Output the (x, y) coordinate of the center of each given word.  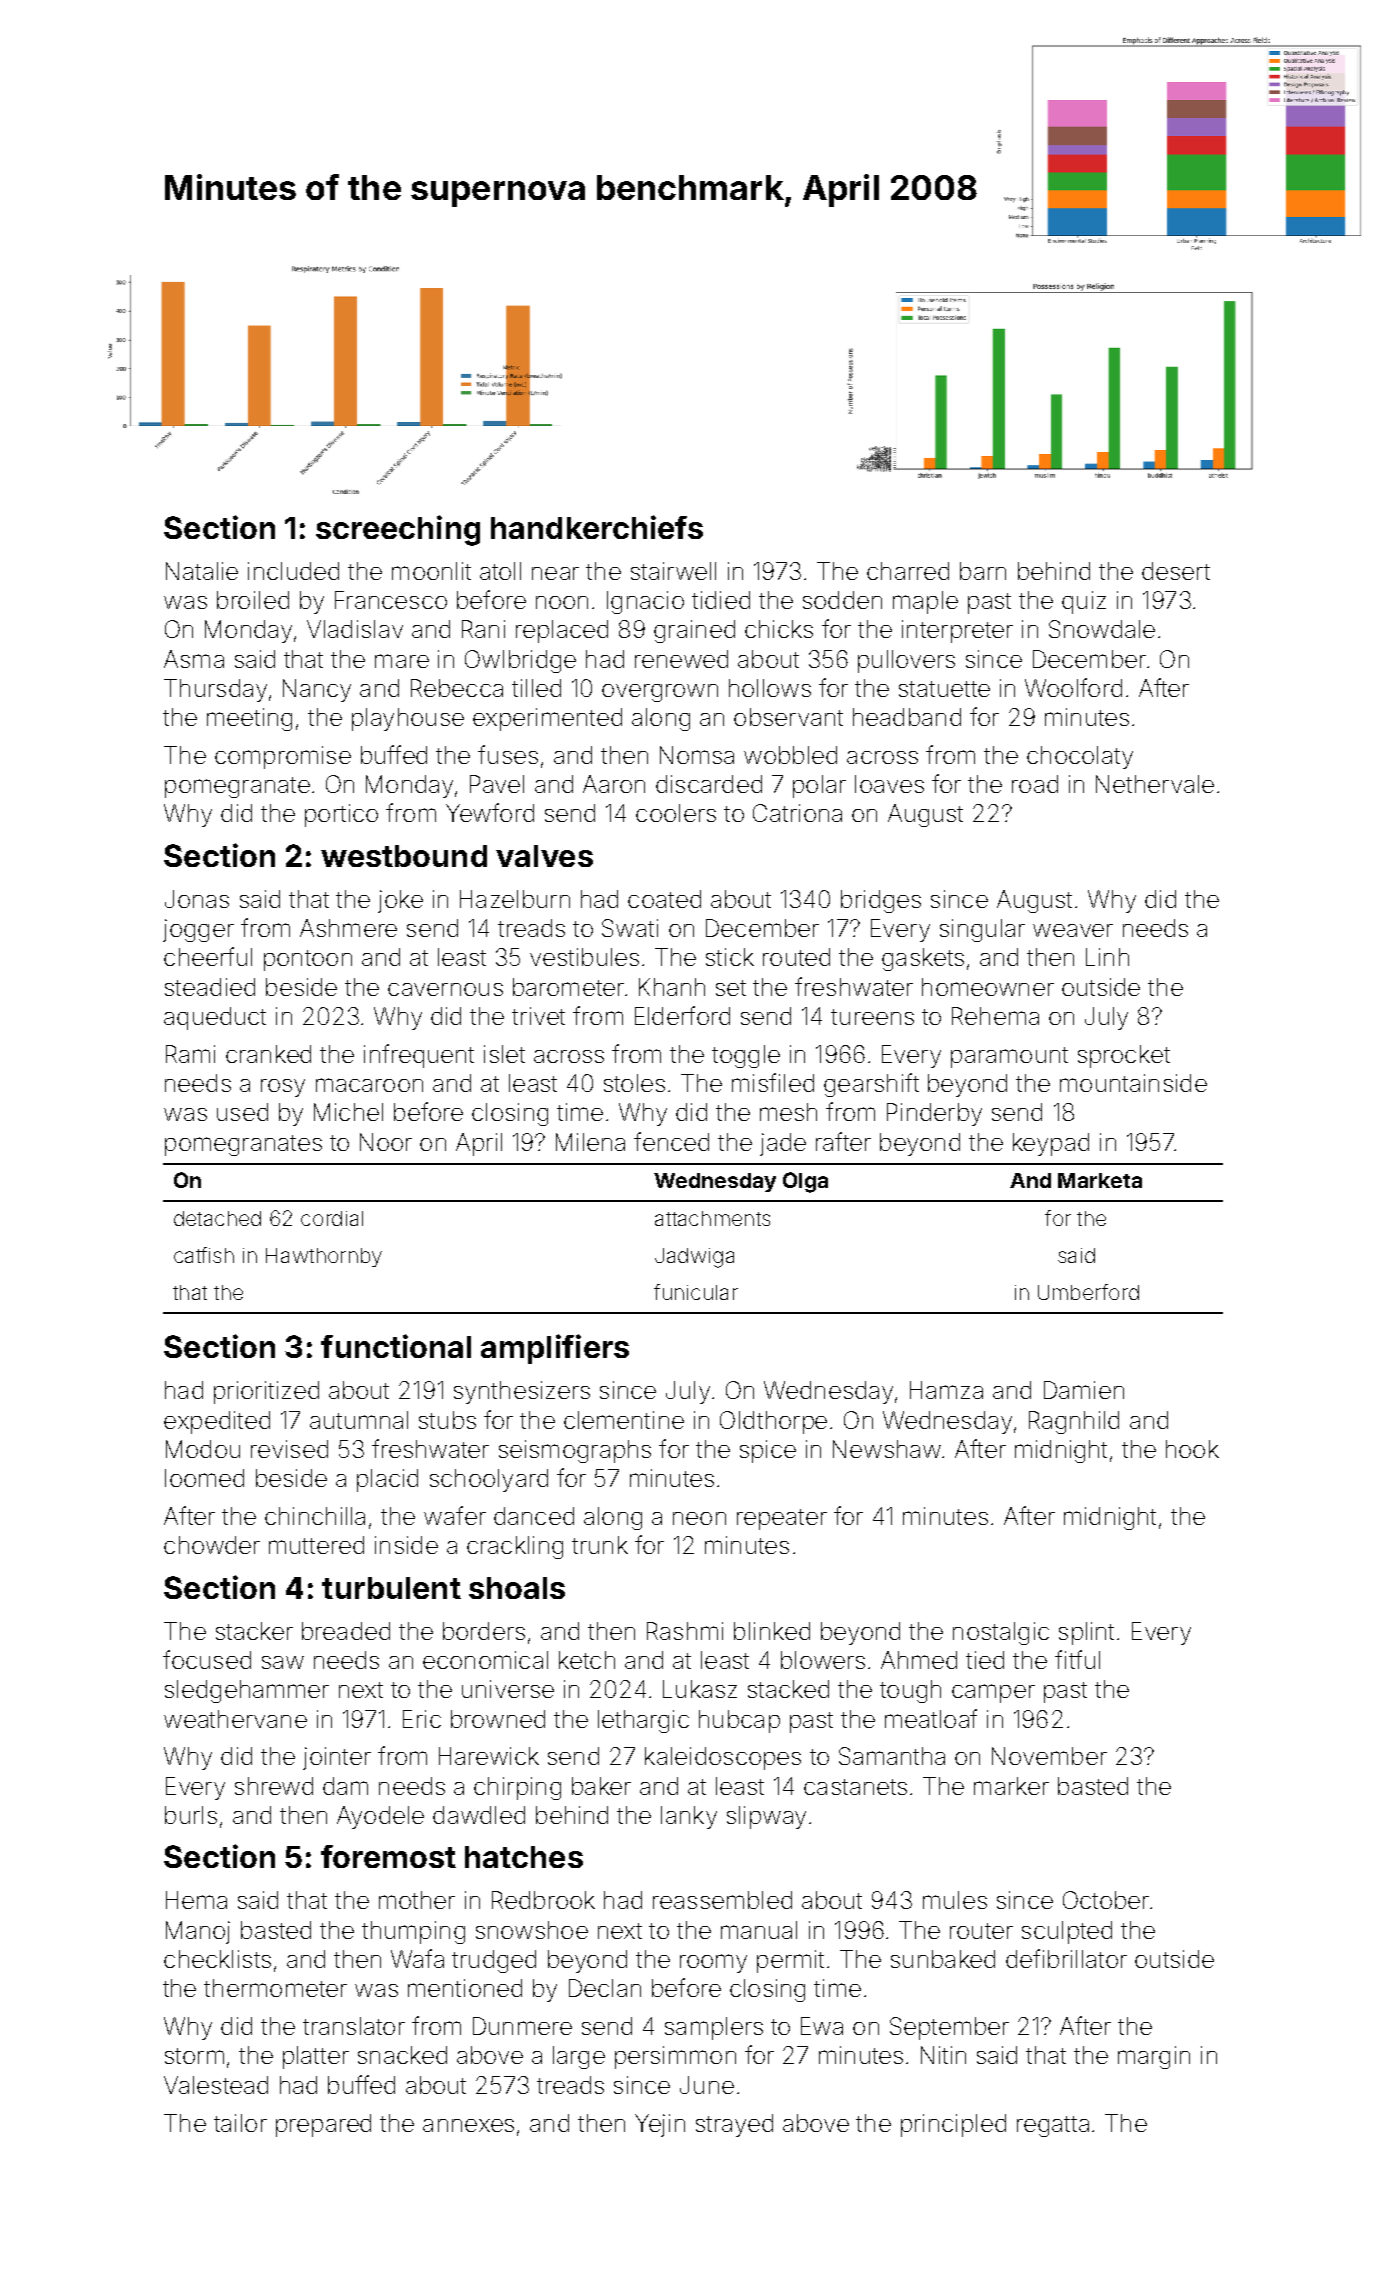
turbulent (391, 1588)
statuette (944, 689)
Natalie (202, 571)
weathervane (235, 1719)
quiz (1084, 602)
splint (1086, 1633)
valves (544, 856)
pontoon (308, 960)
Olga (805, 1182)
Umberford (1088, 1292)
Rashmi (685, 1631)
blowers (823, 1660)
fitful (1077, 1659)
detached (217, 1218)
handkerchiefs (597, 527)
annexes (468, 2125)
